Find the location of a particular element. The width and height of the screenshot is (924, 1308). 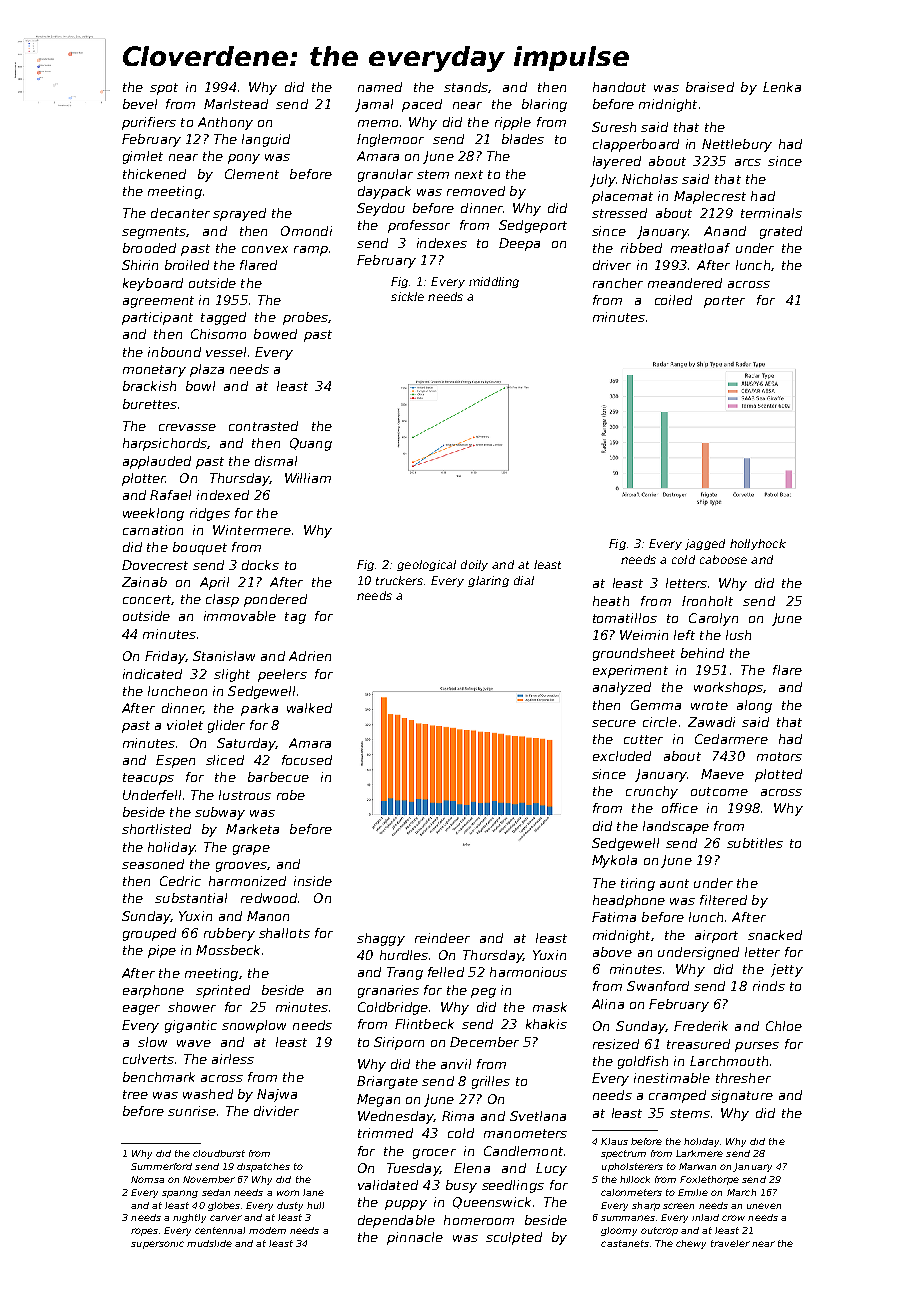

focused is located at coordinates (307, 760).
